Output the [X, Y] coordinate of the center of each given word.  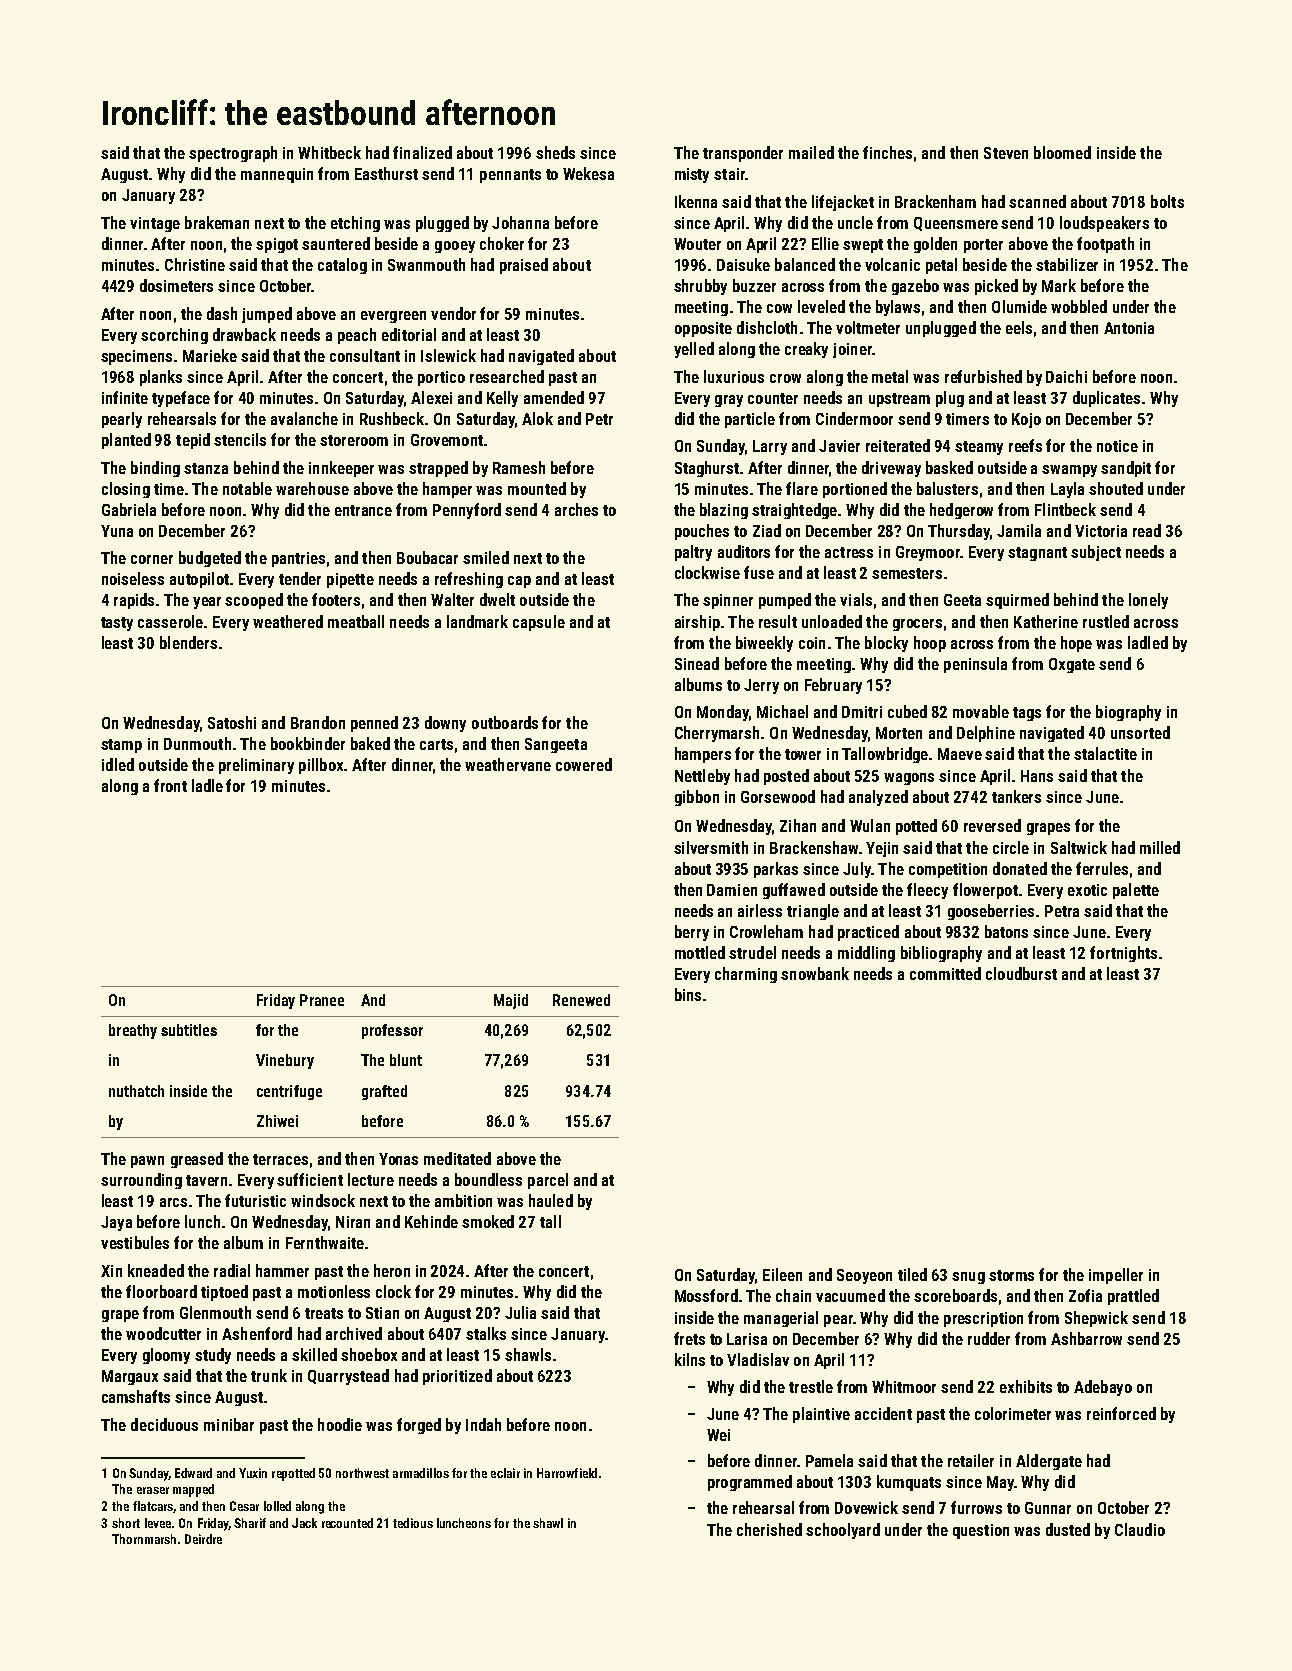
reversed [992, 825]
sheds [555, 152]
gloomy [166, 1356]
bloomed [1062, 152]
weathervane [508, 764]
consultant [365, 355]
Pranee [322, 1000]
